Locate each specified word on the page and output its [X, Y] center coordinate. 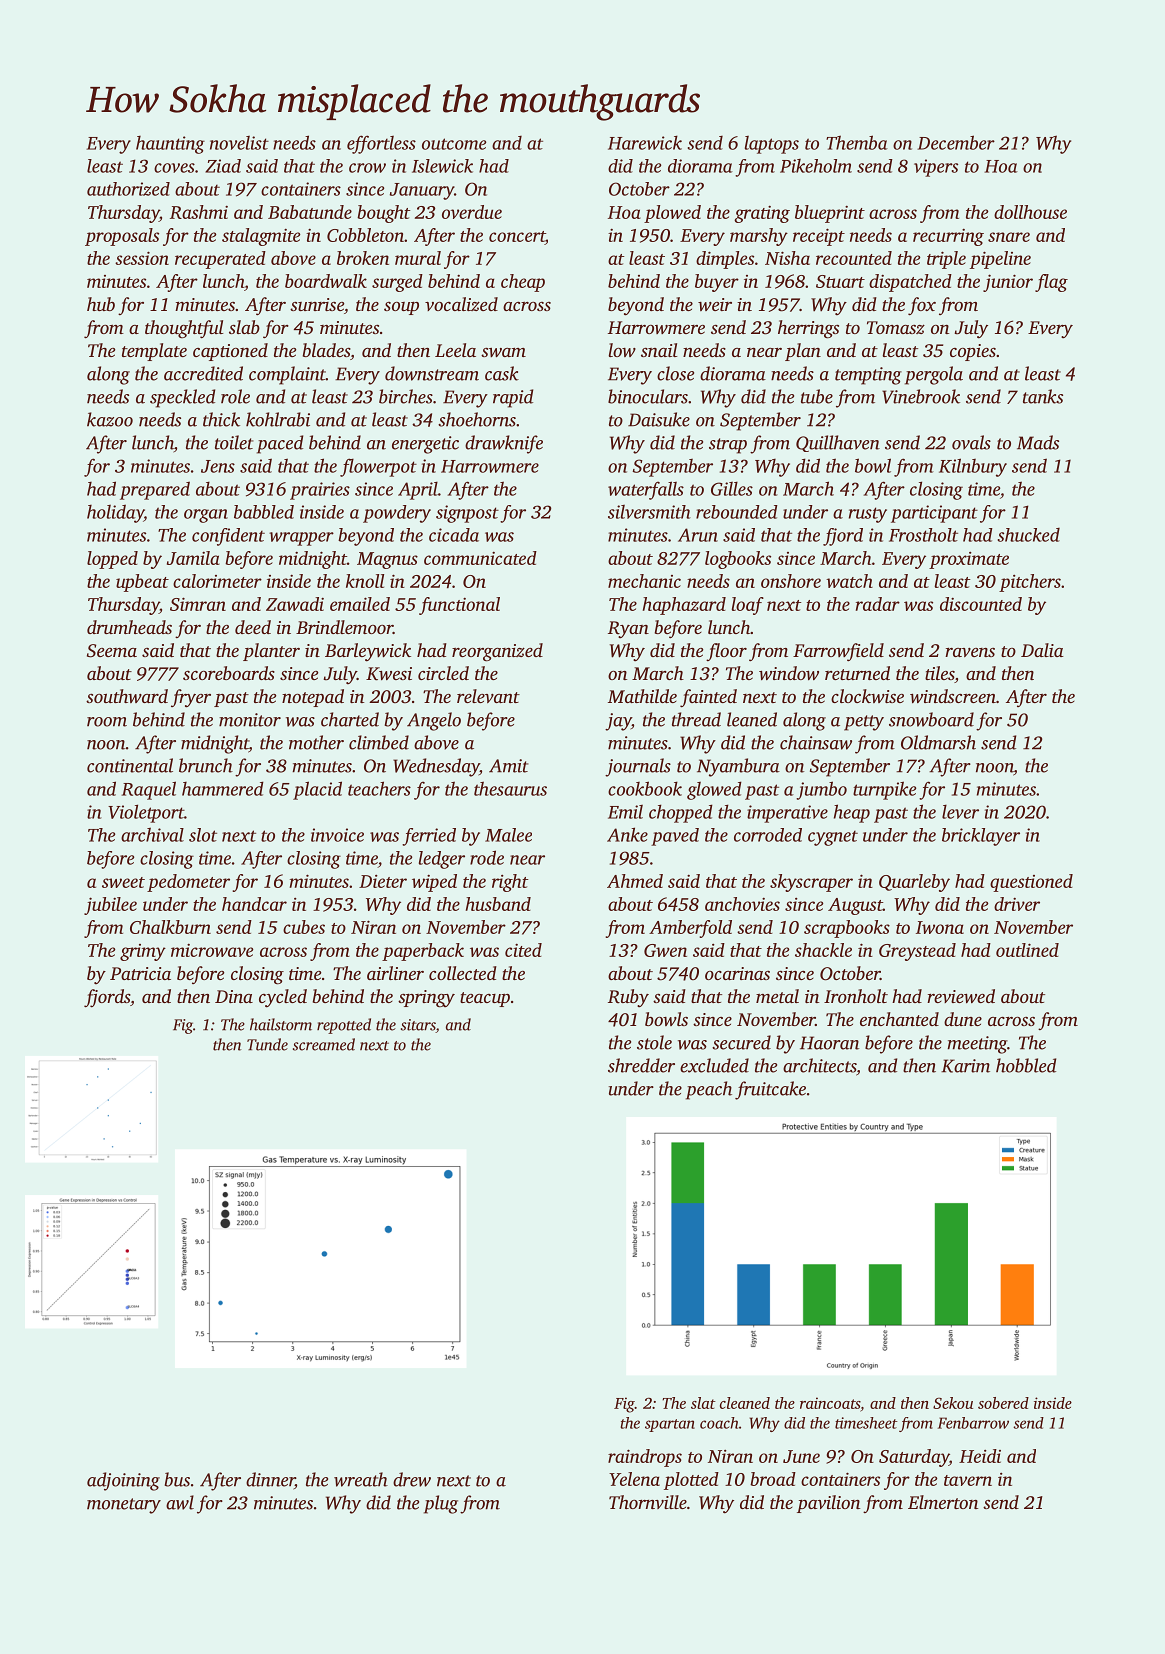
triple [946, 260]
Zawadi [295, 604]
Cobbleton [365, 235]
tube [817, 396]
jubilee [110, 906]
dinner [270, 1480]
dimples [725, 260]
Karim [965, 1066]
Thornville [648, 1502]
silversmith [649, 512]
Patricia [140, 973]
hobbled [1026, 1065]
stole [654, 1042]
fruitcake [770, 1090]
